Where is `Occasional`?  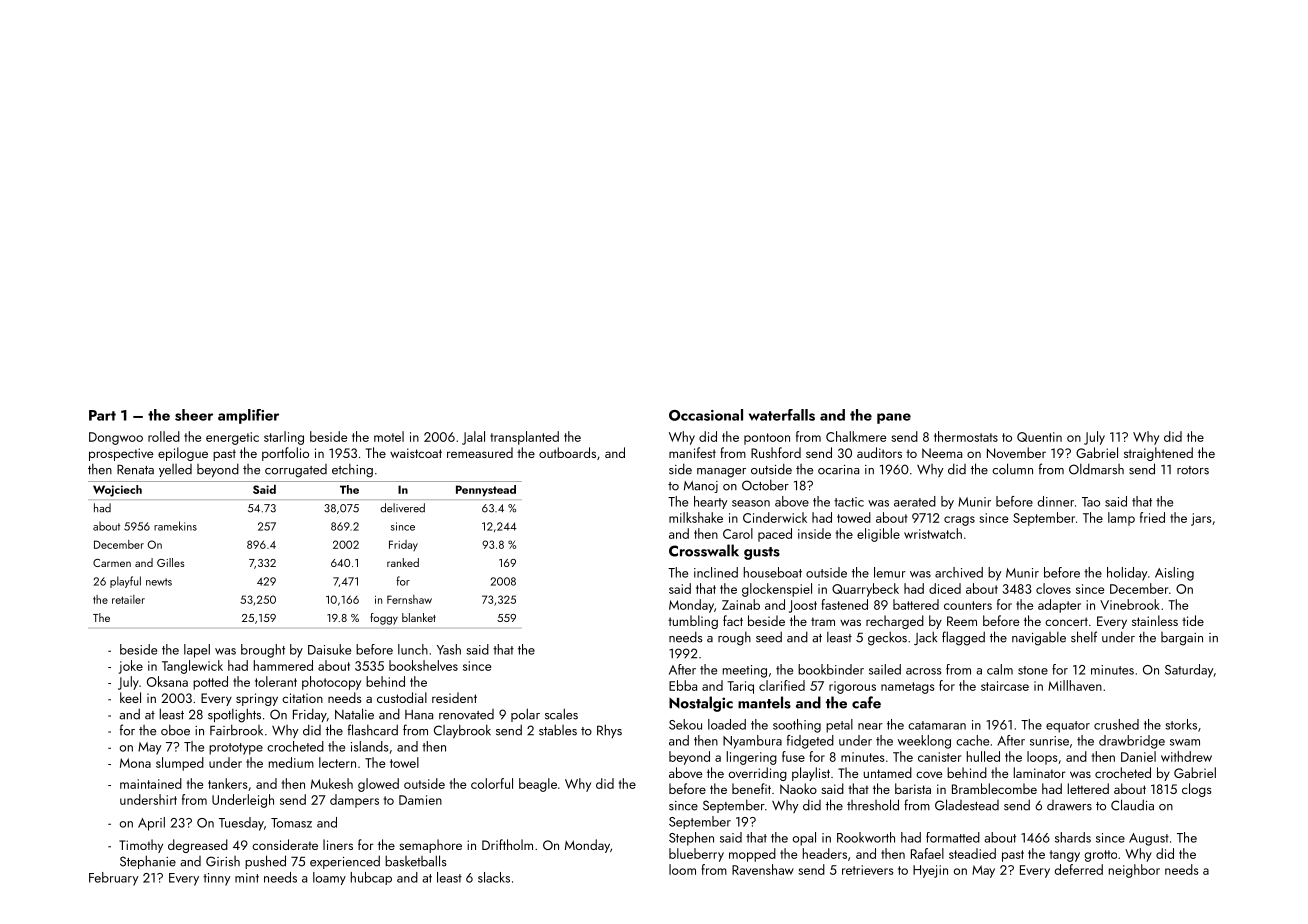
Occasional is located at coordinates (706, 415).
